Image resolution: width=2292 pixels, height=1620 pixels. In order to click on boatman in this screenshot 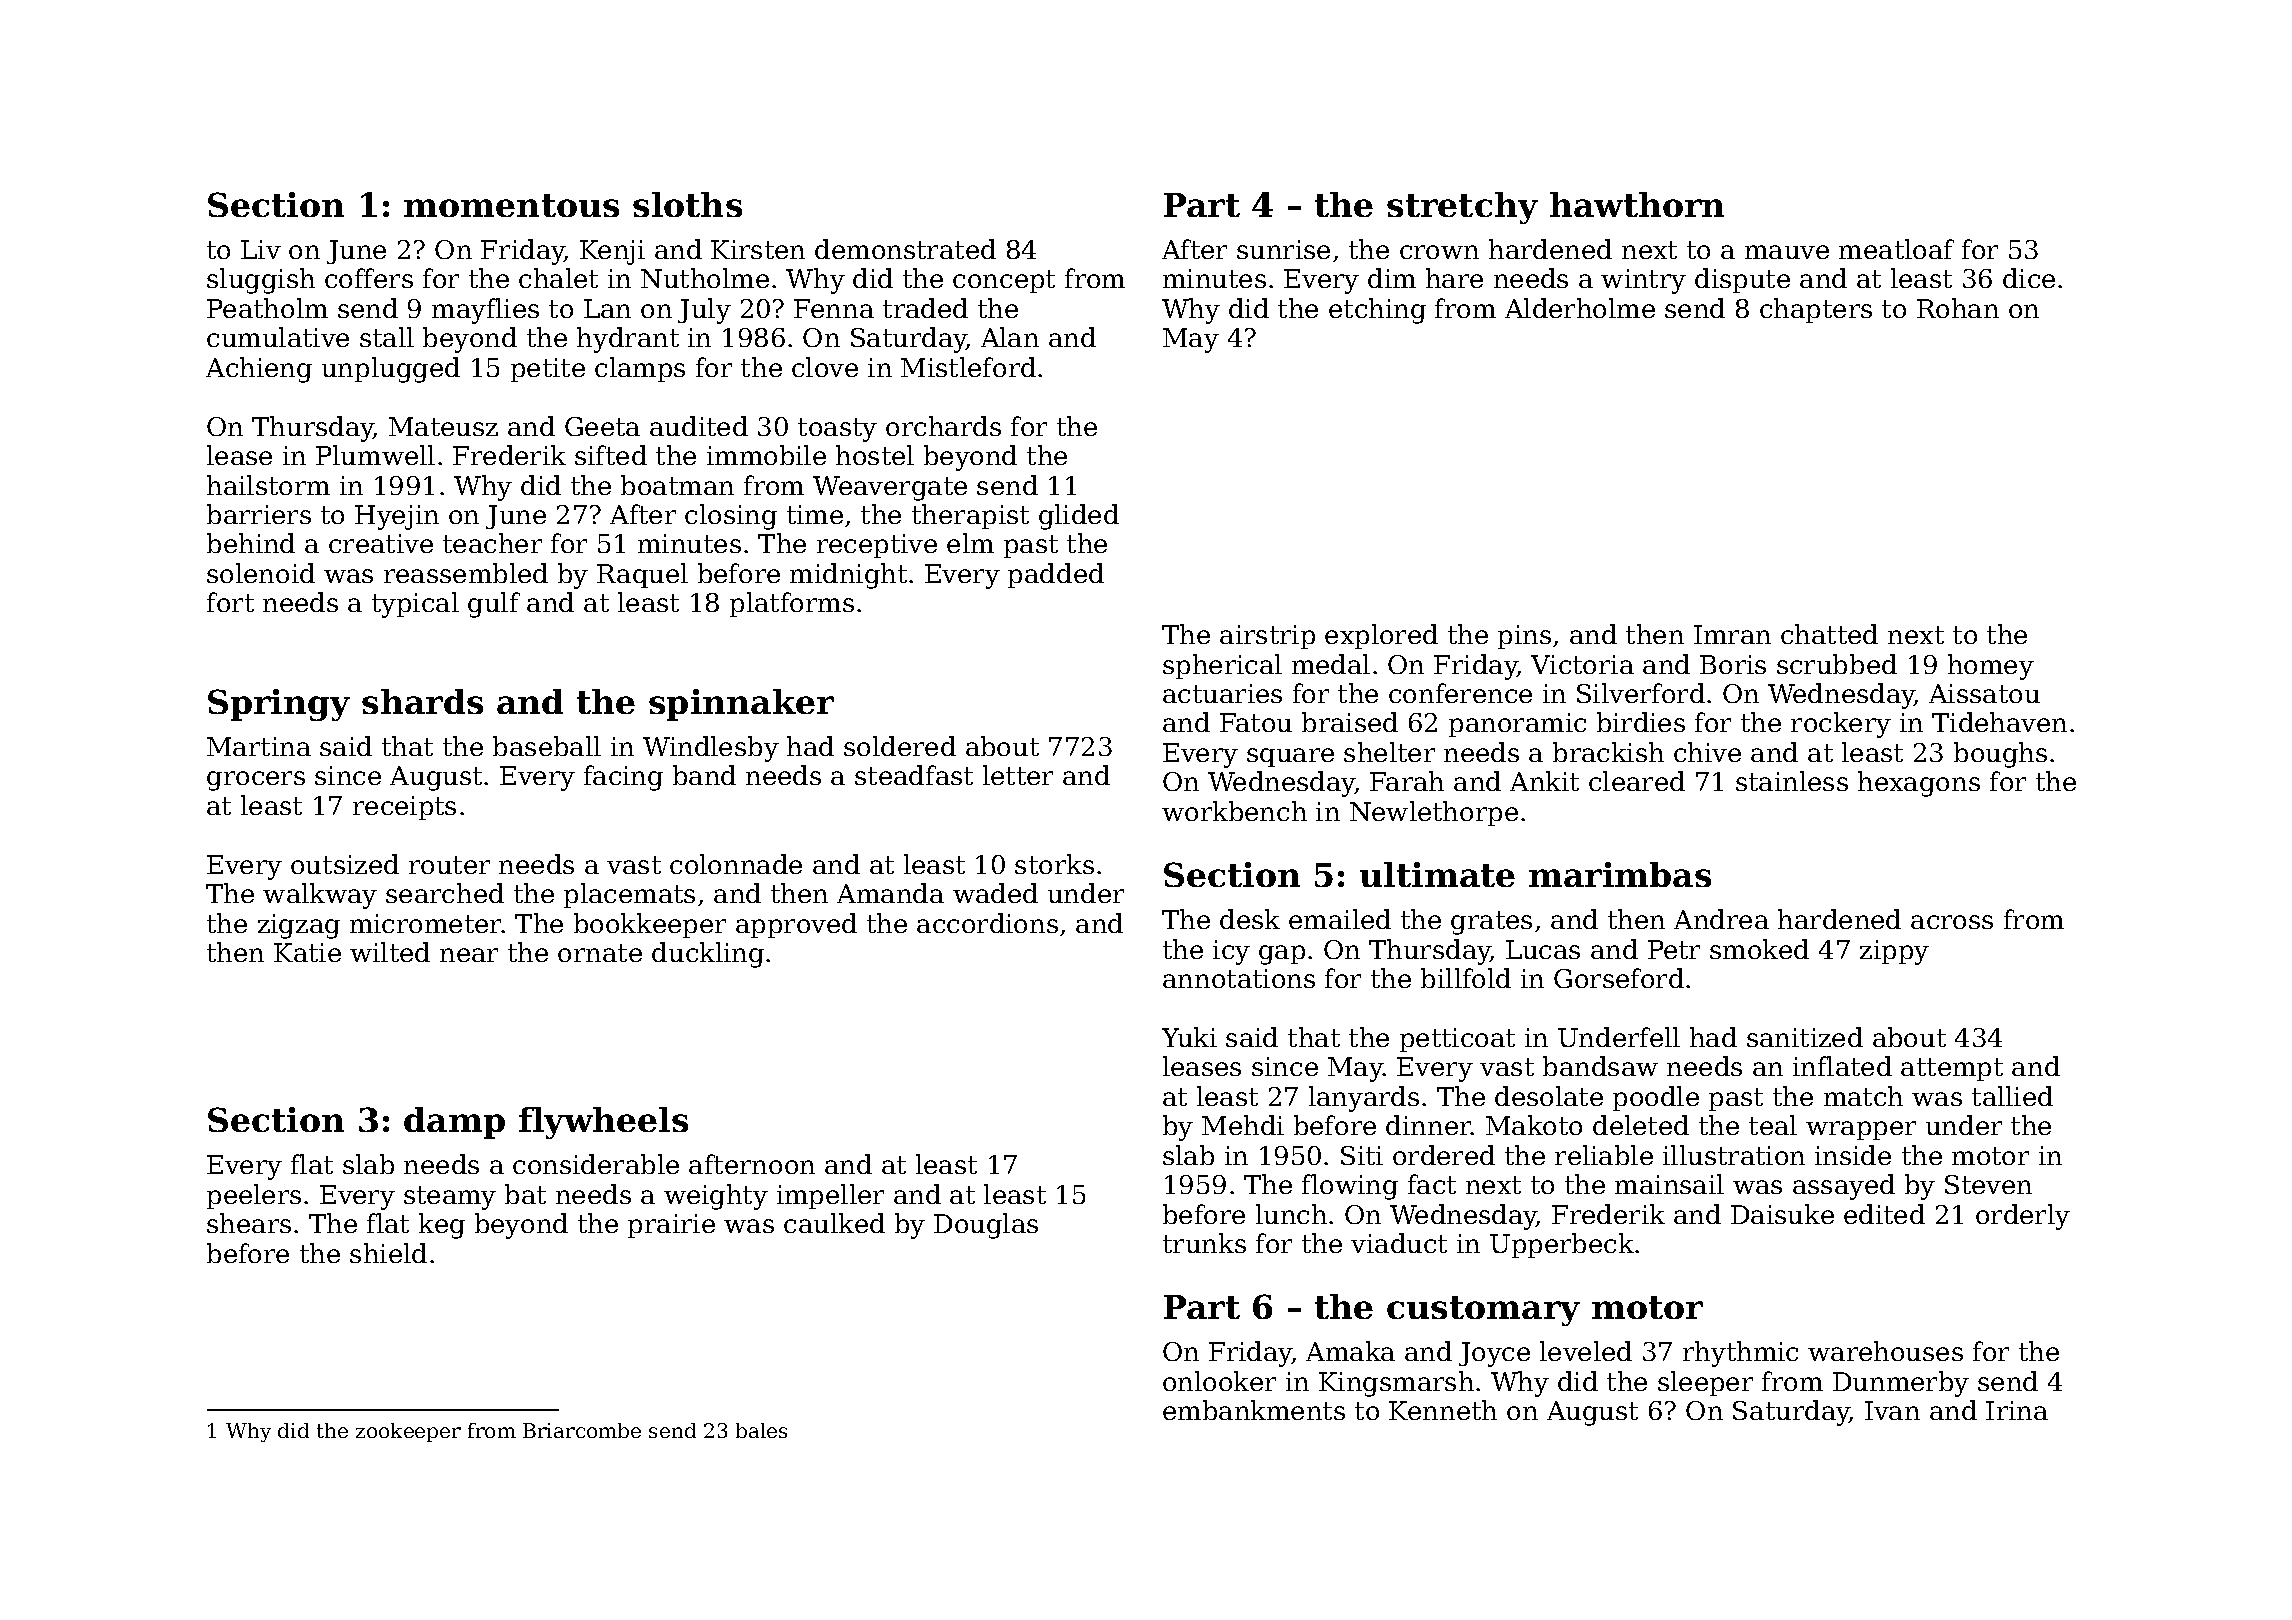, I will do `click(677, 485)`.
